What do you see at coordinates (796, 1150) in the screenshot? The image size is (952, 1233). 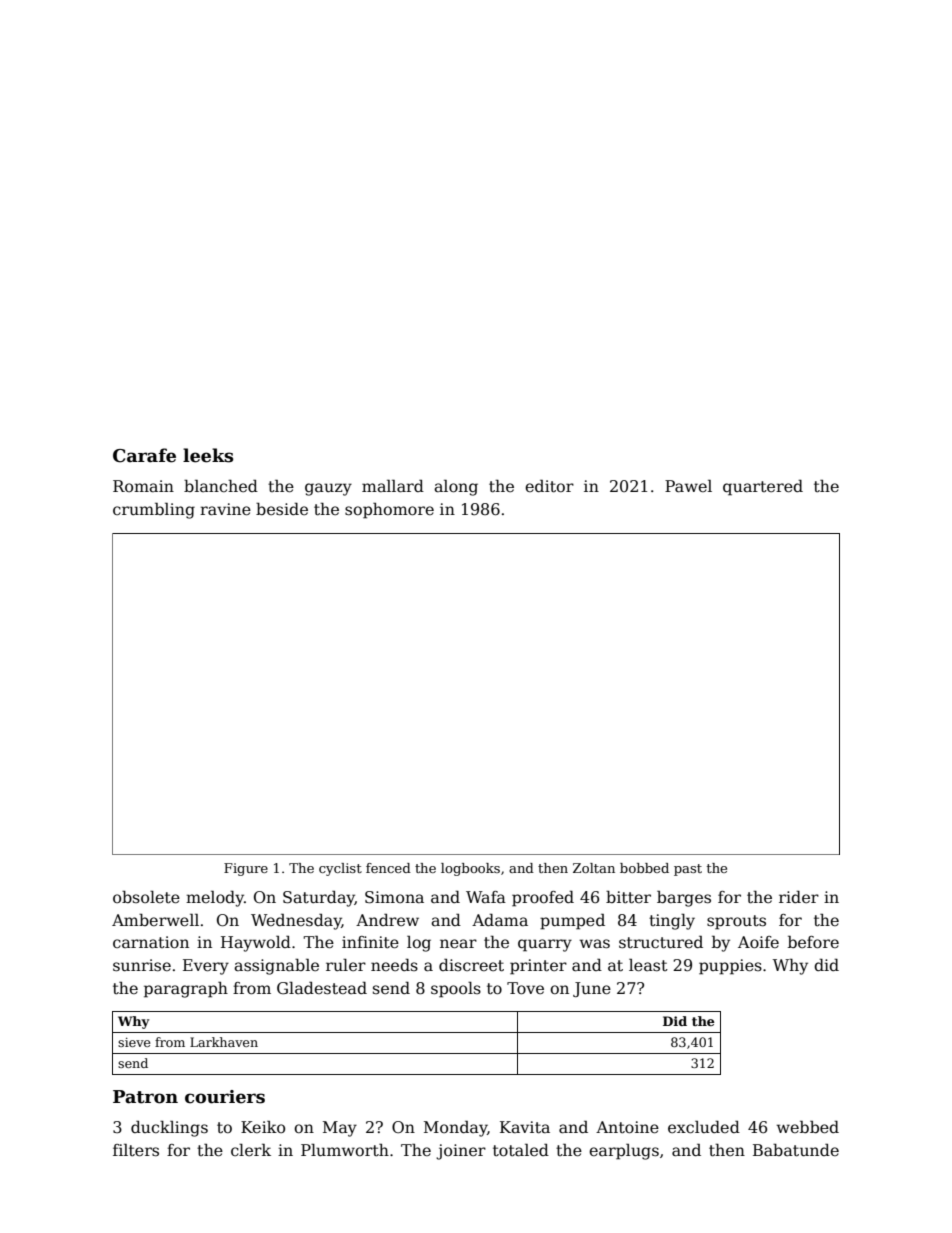 I see `Babatunde` at bounding box center [796, 1150].
